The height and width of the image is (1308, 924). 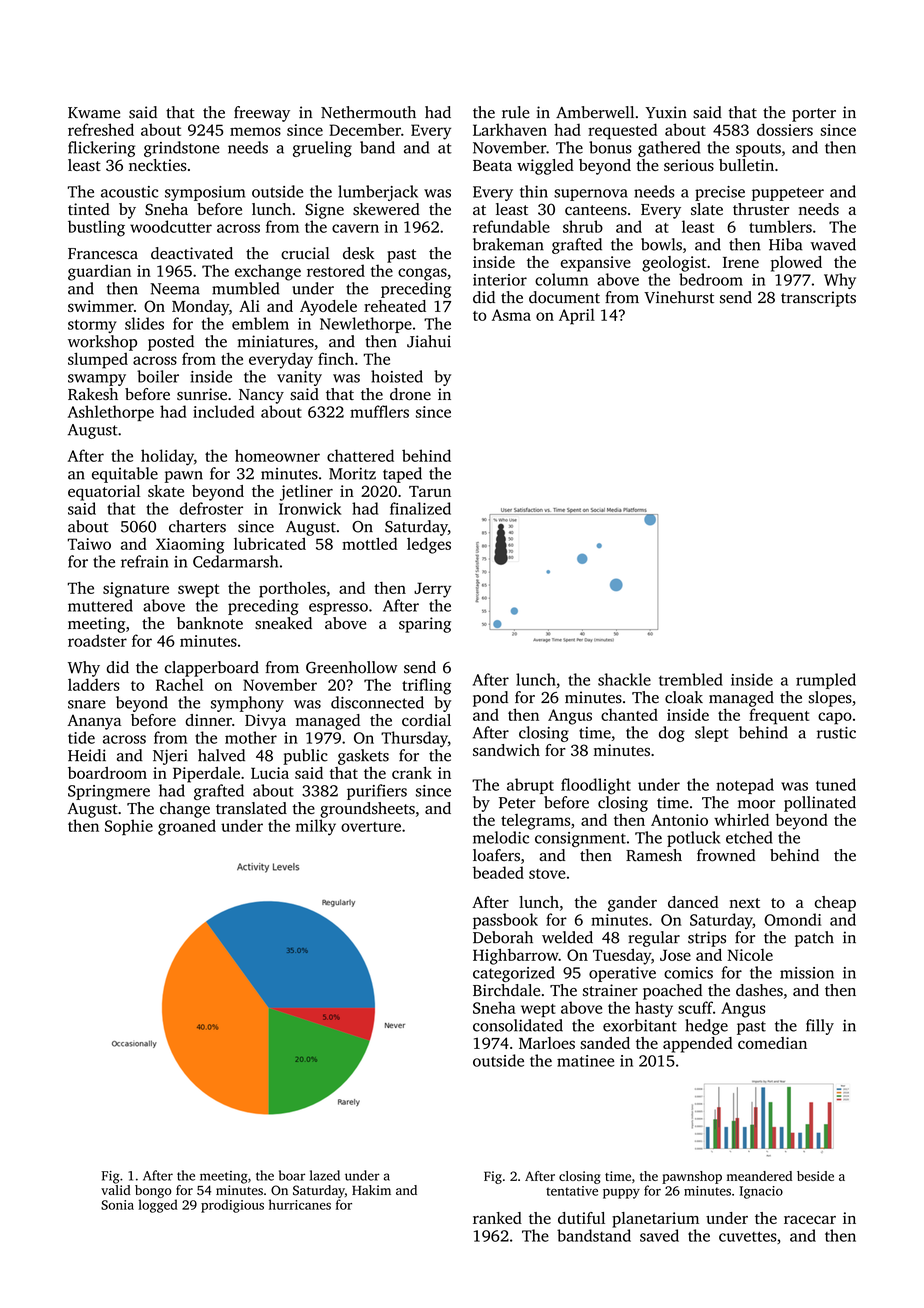 I want to click on homeowner, so click(x=277, y=455).
